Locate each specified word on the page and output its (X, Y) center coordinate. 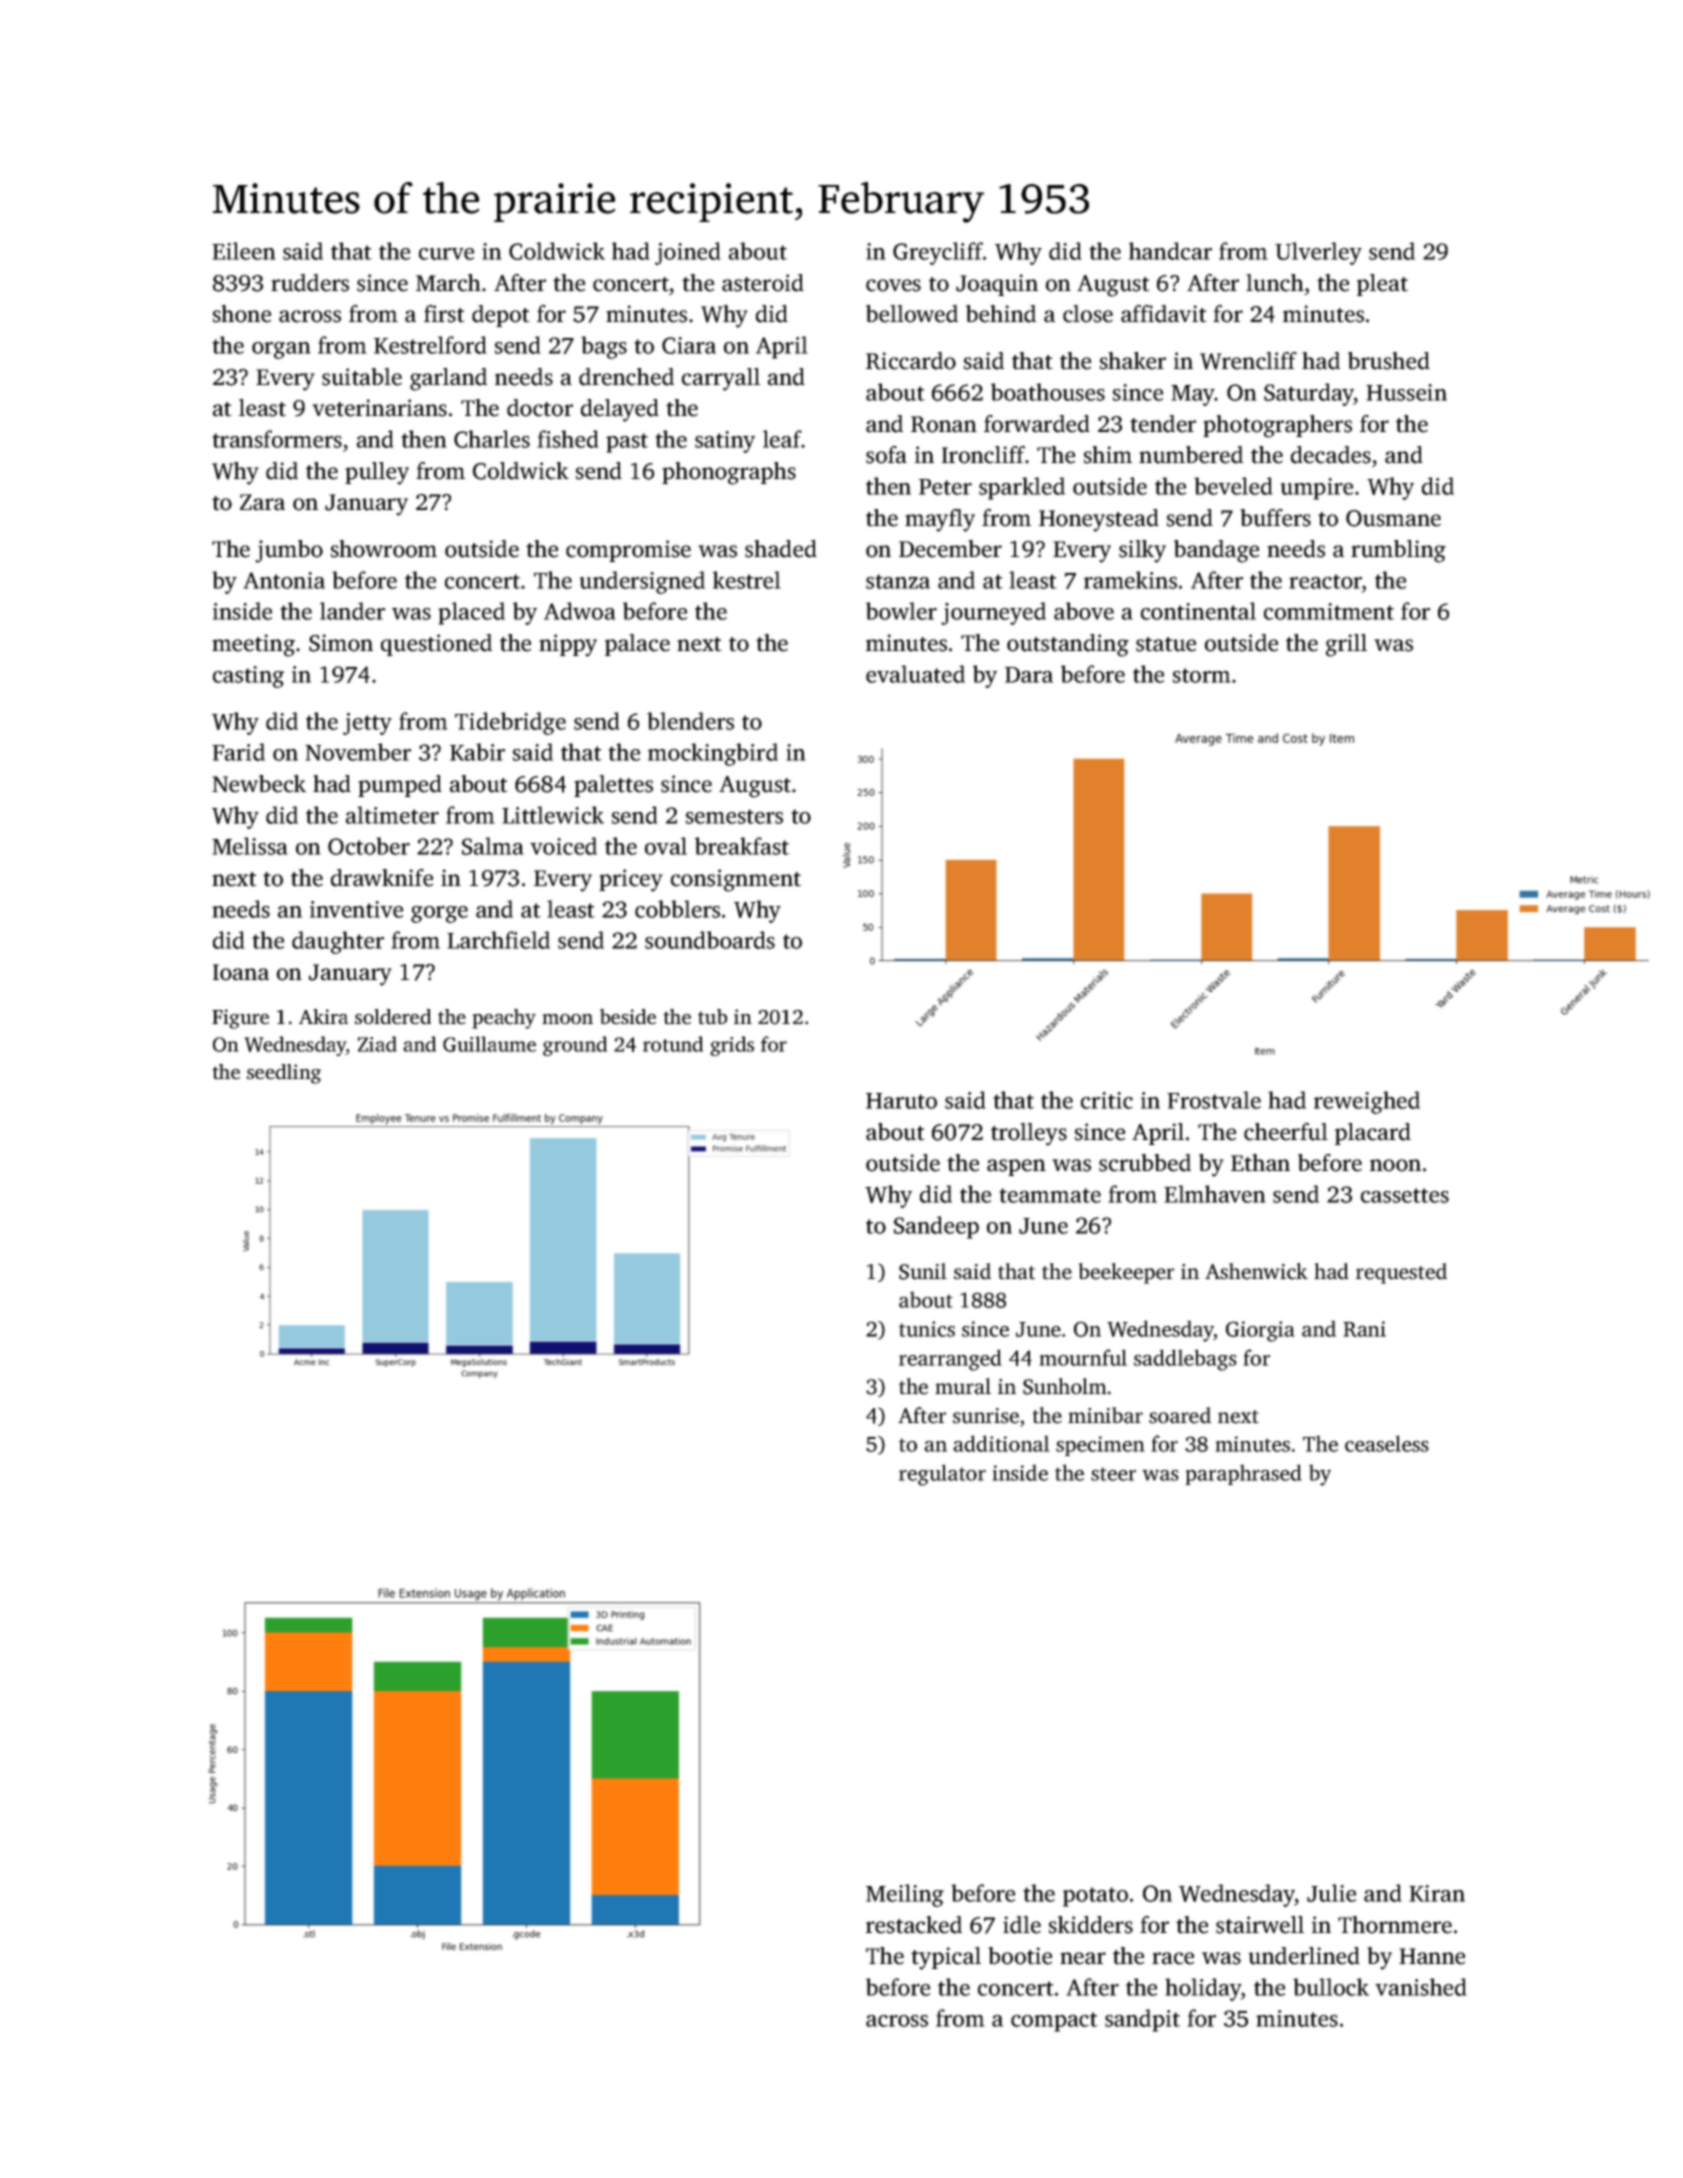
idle (1022, 1925)
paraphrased (1243, 1474)
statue (1166, 644)
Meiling (905, 1895)
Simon (341, 643)
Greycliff (938, 253)
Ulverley (1318, 253)
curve (446, 254)
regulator (942, 1475)
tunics (927, 1329)
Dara (1029, 675)
